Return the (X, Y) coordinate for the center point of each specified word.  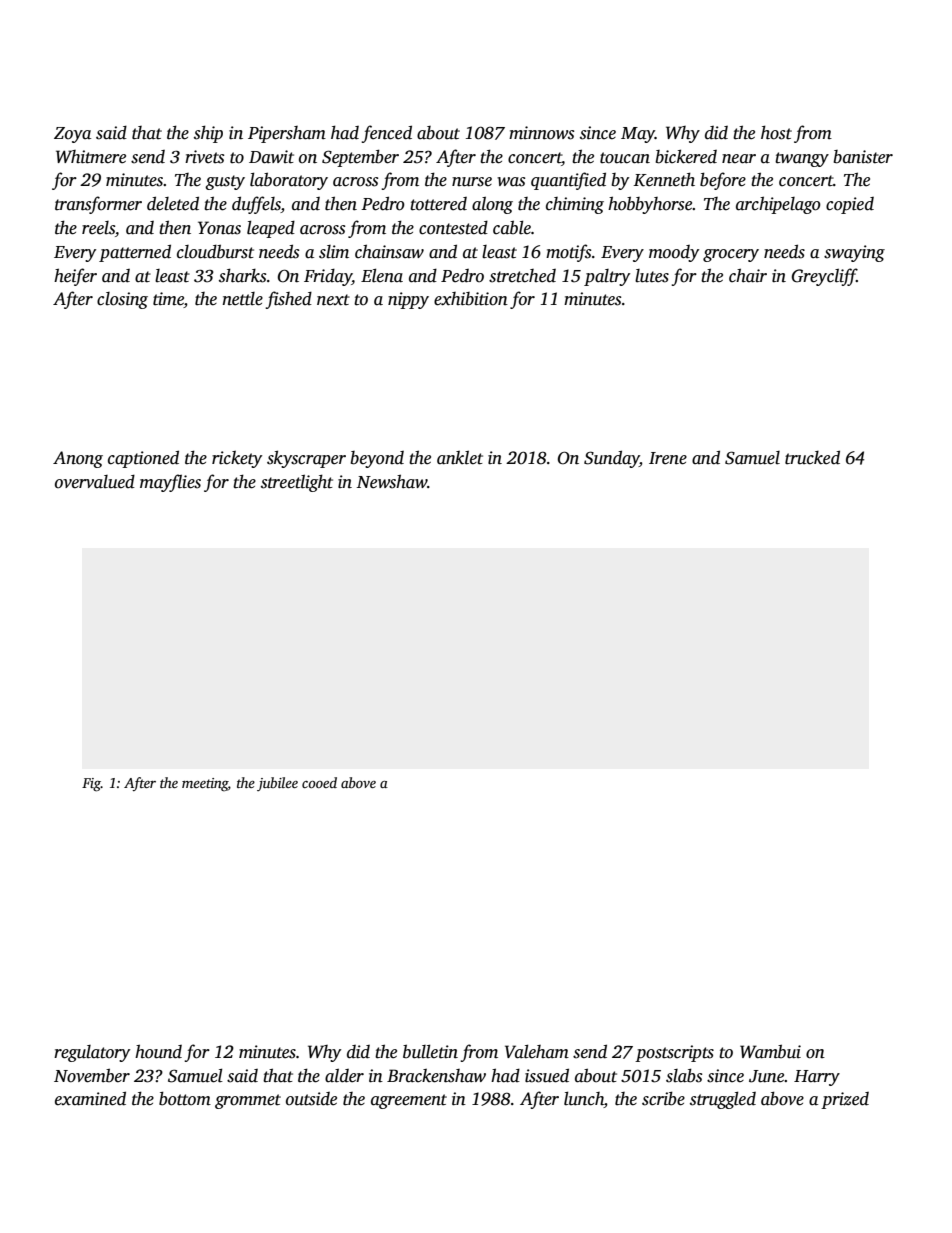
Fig (91, 785)
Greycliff (824, 277)
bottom (185, 1098)
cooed (319, 782)
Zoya (72, 135)
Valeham (537, 1051)
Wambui (770, 1051)
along (492, 205)
